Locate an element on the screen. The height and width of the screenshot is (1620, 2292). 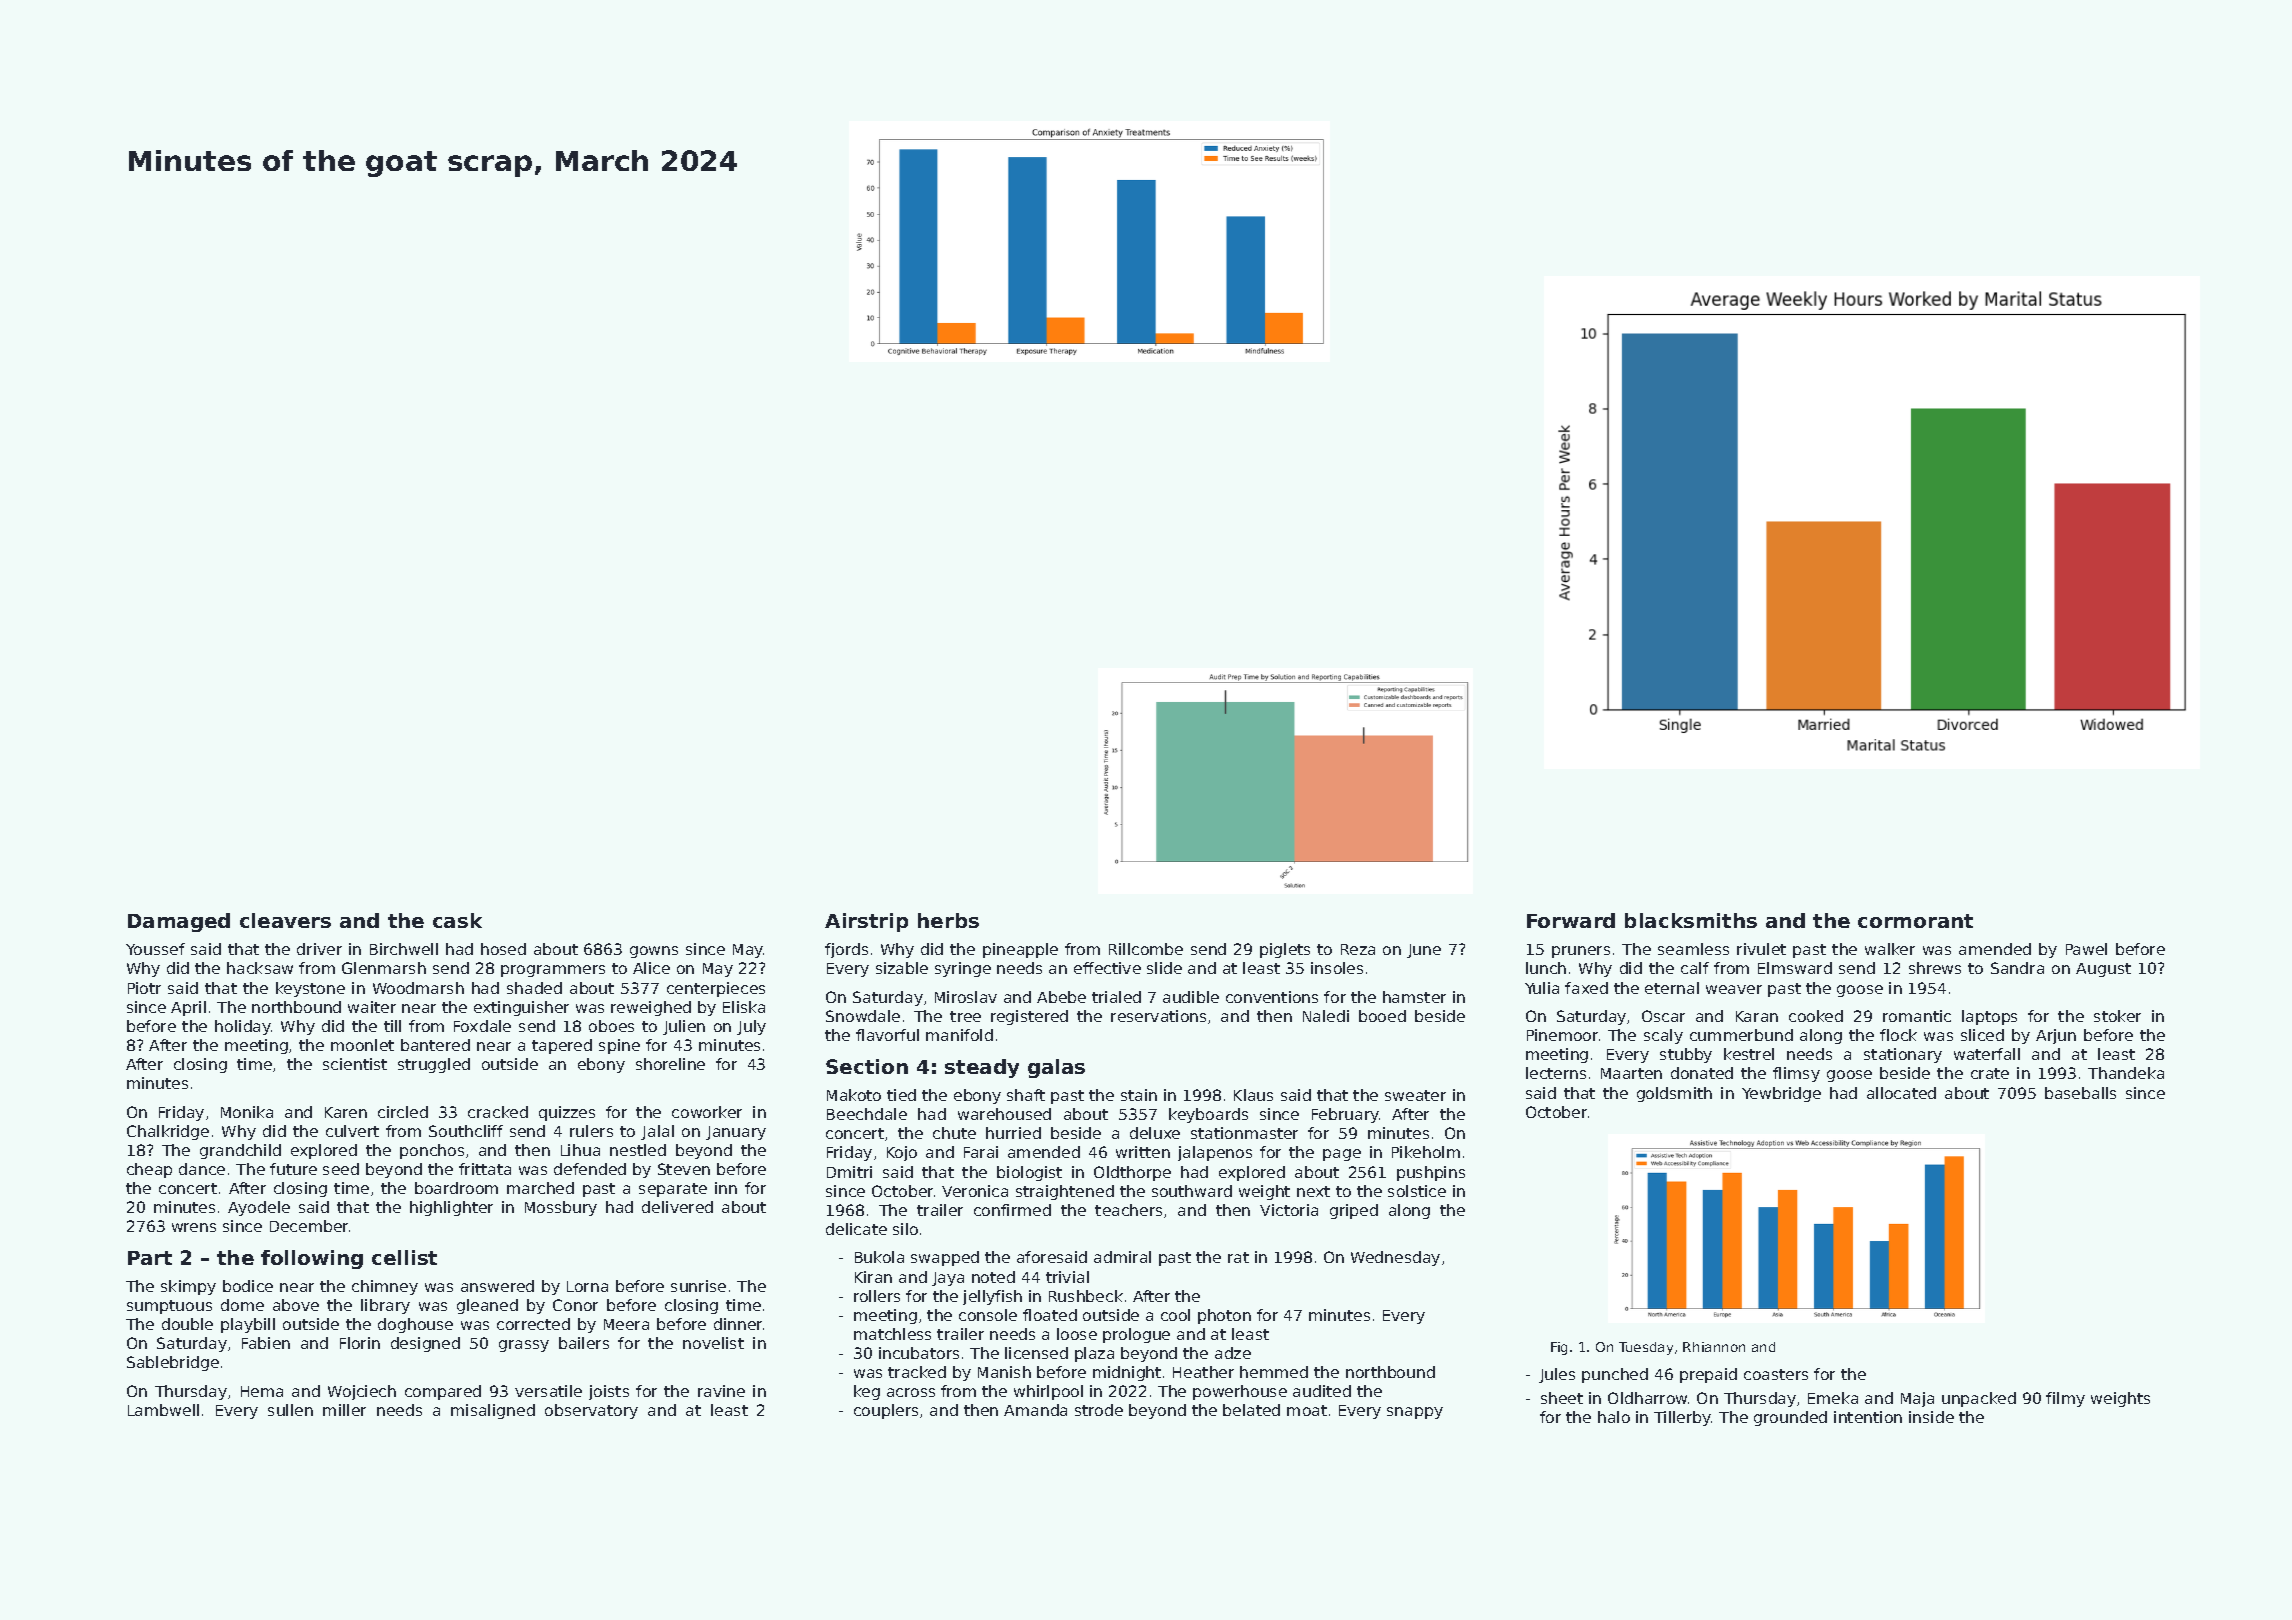
chute is located at coordinates (954, 1133).
